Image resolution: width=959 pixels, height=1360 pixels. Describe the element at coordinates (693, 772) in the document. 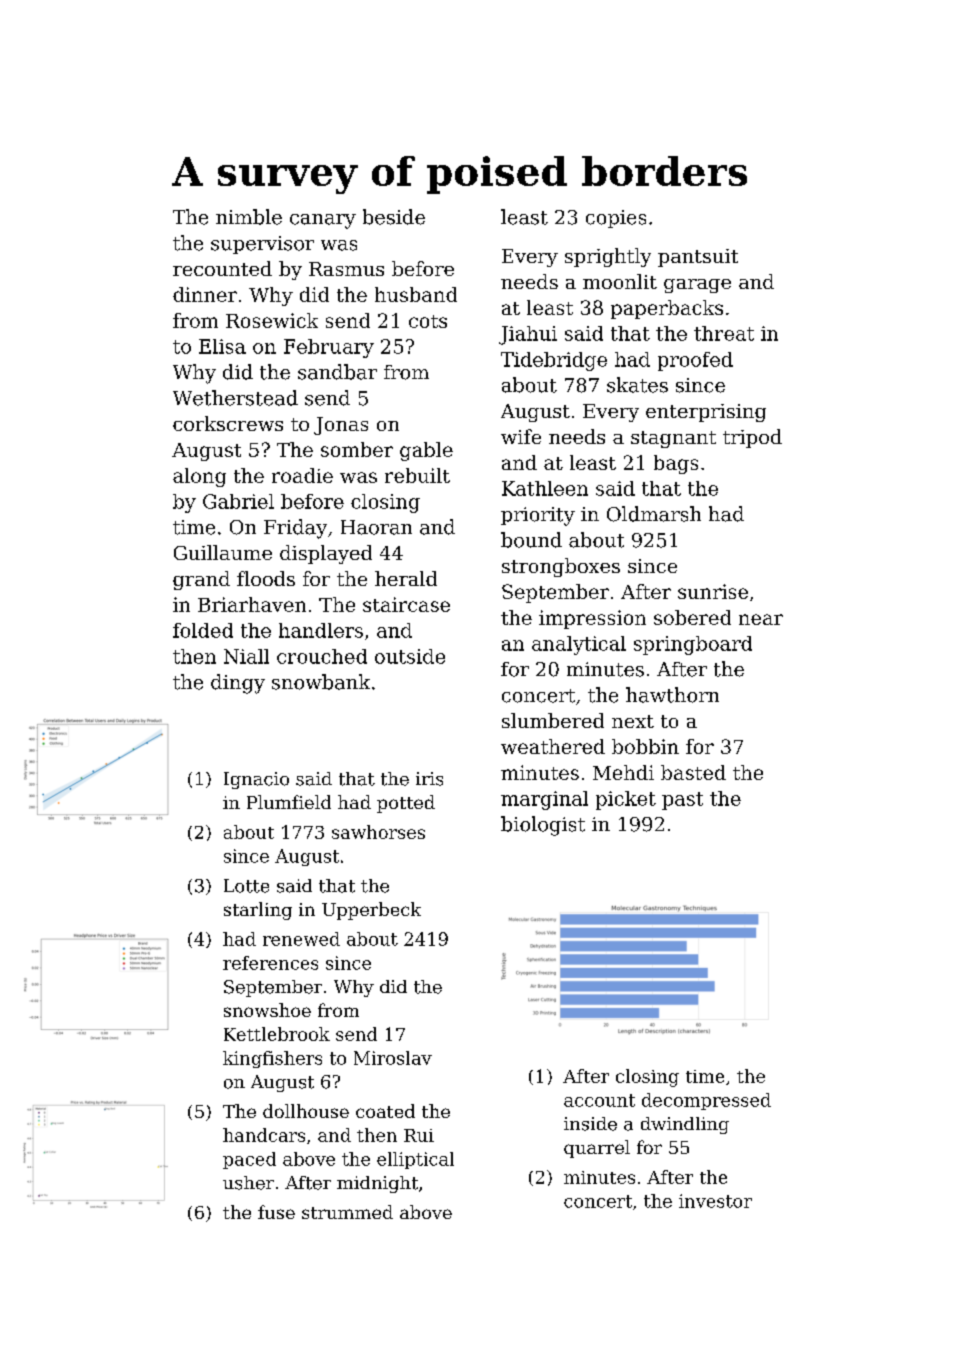

I see `basted` at that location.
